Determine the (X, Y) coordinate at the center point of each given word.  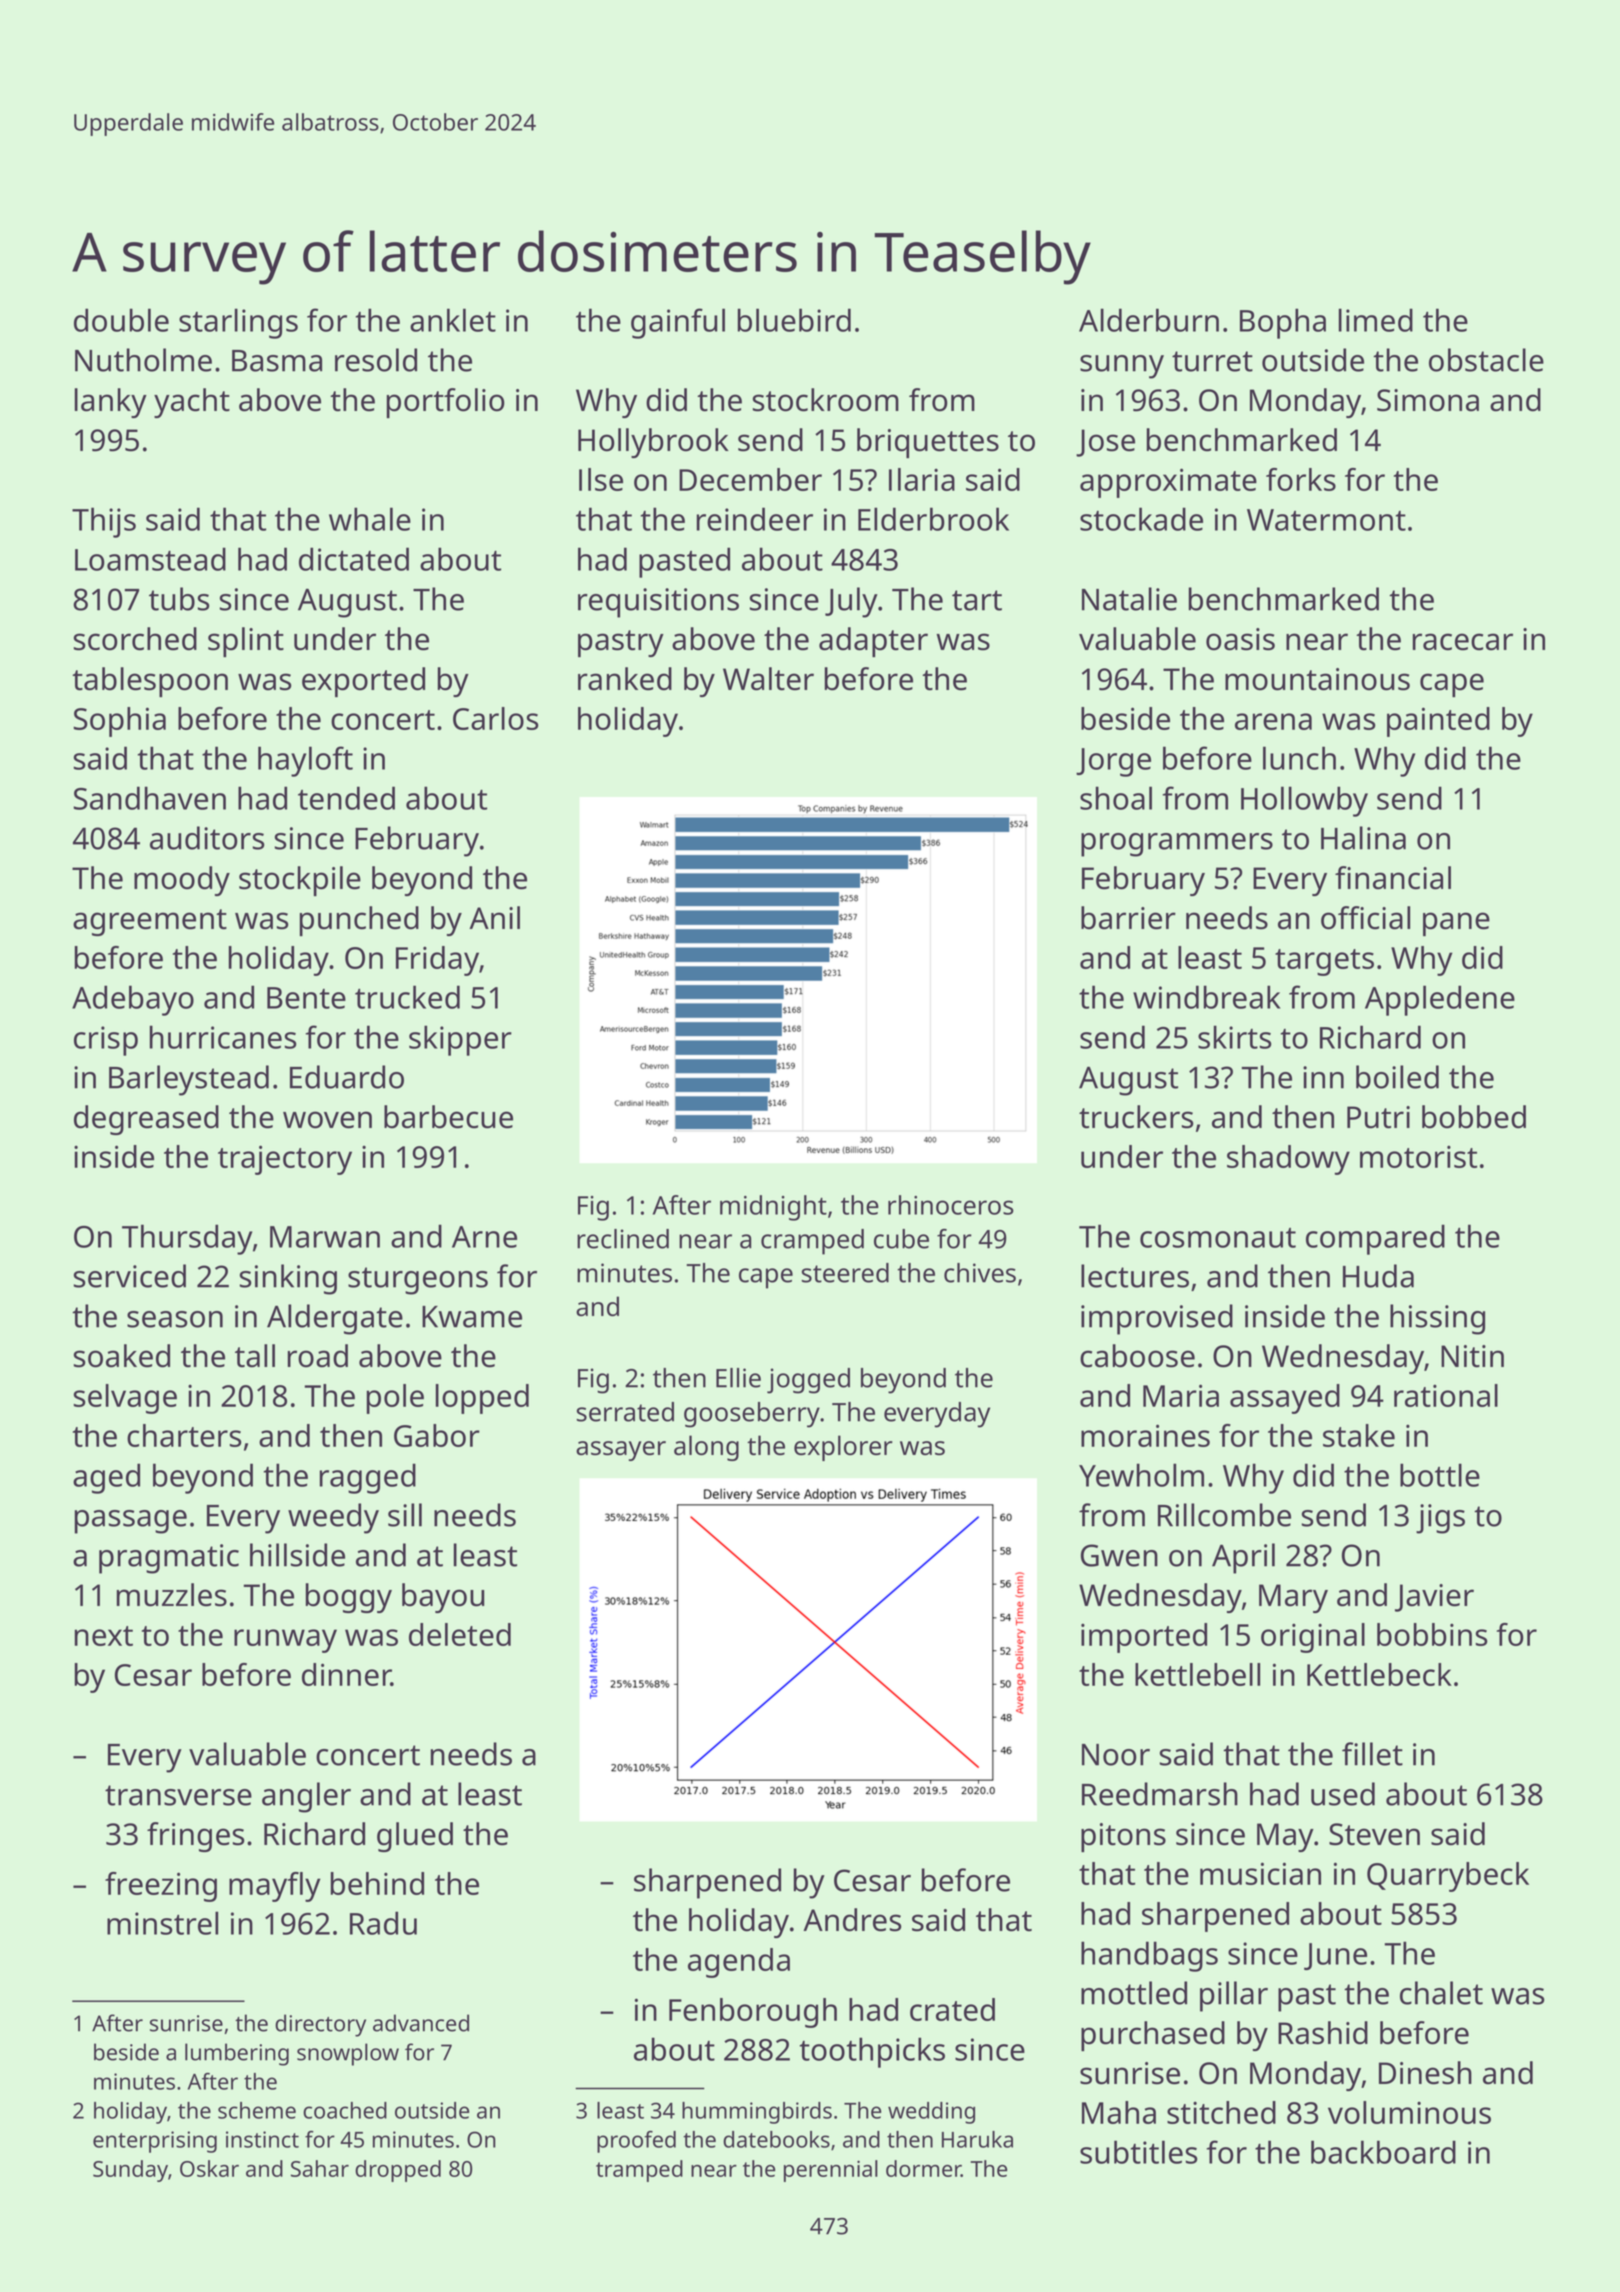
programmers (1177, 845)
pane (1456, 924)
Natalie (1129, 599)
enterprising (155, 2142)
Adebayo (133, 1000)
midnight (773, 1208)
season (175, 1319)
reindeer (755, 519)
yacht (192, 403)
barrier (1128, 918)
